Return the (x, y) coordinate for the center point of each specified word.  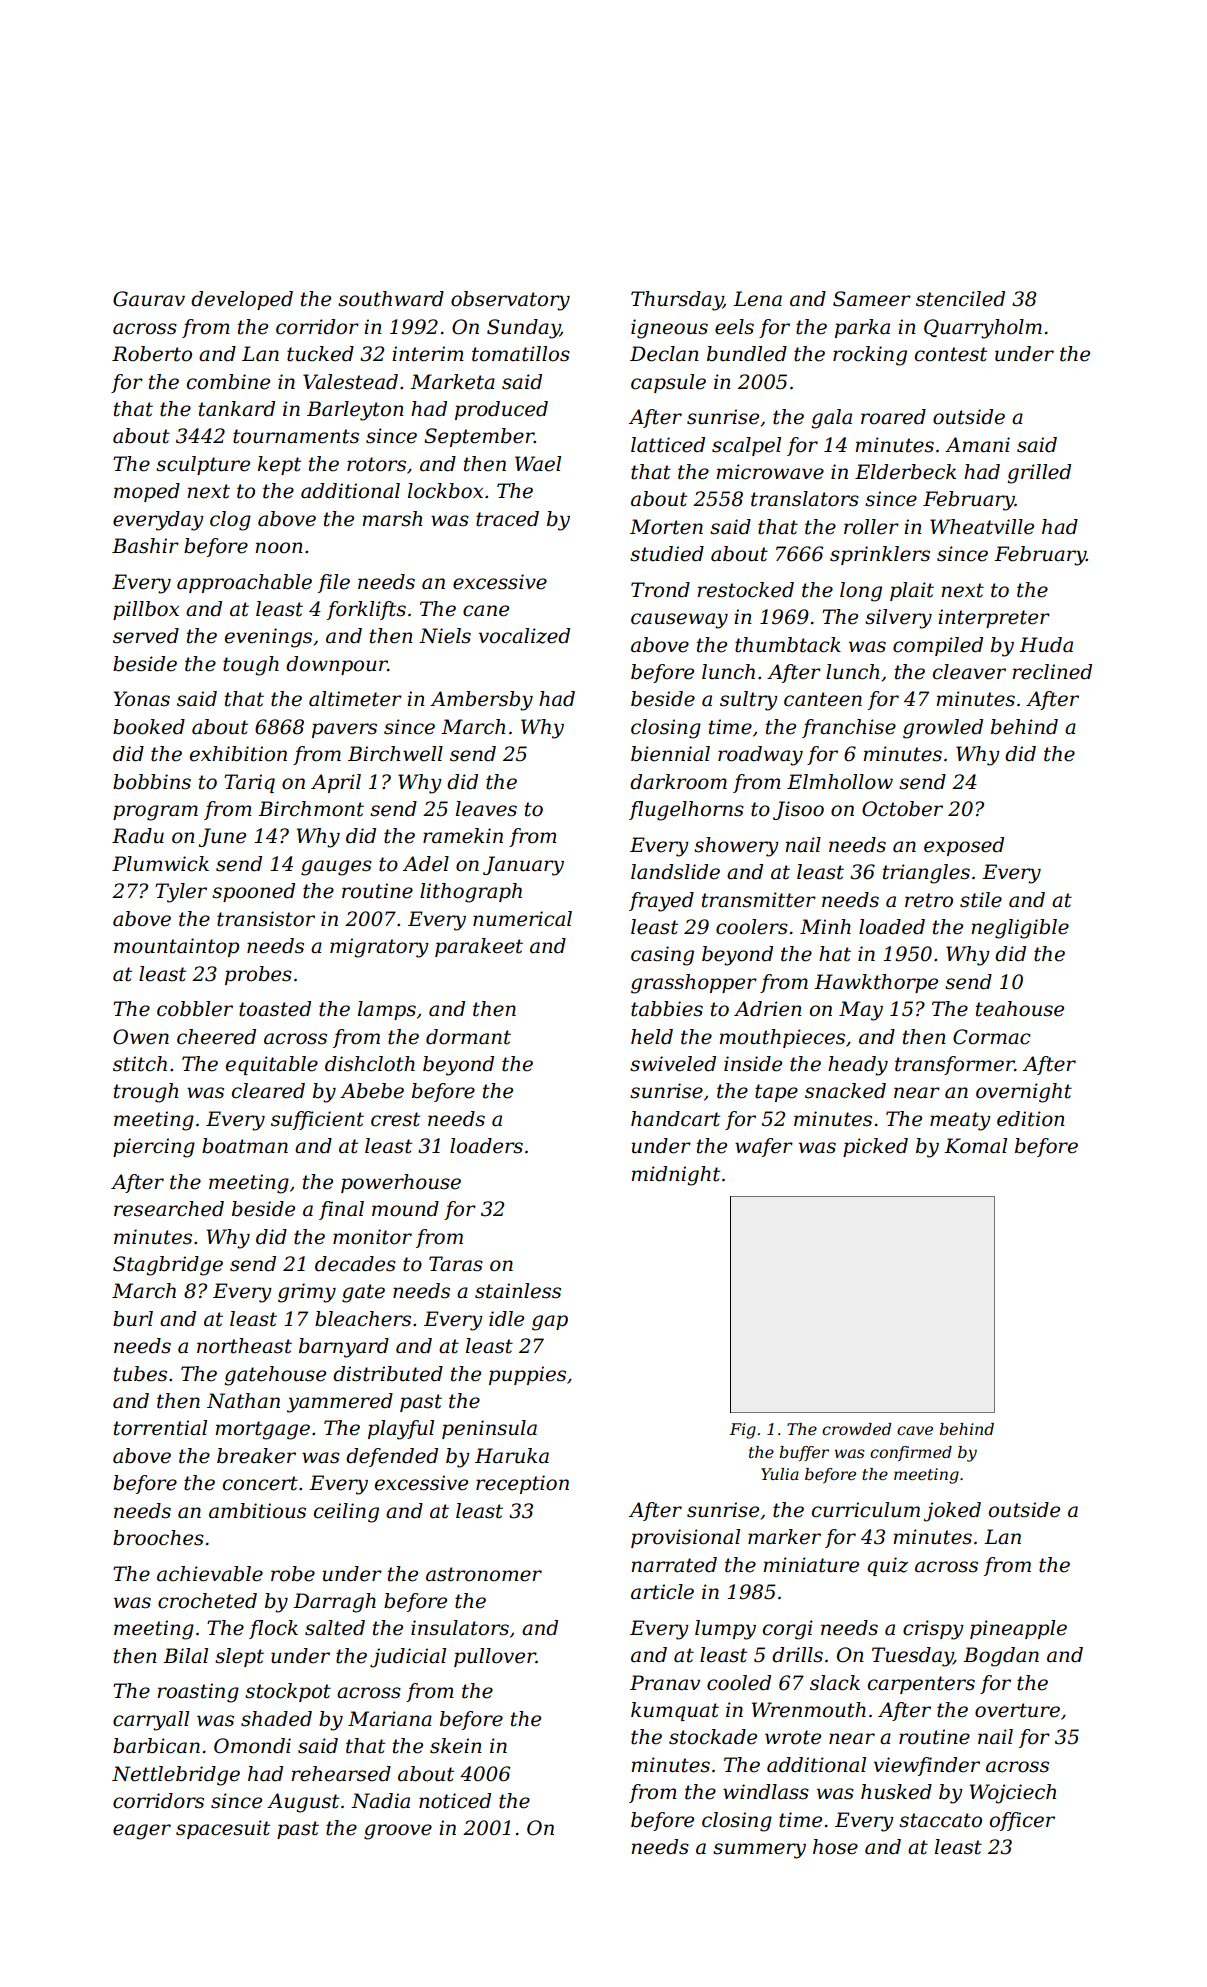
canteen (823, 699)
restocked (745, 590)
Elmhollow (840, 782)
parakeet (479, 947)
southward (391, 299)
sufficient (317, 1120)
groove (398, 1832)
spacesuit (223, 1829)
